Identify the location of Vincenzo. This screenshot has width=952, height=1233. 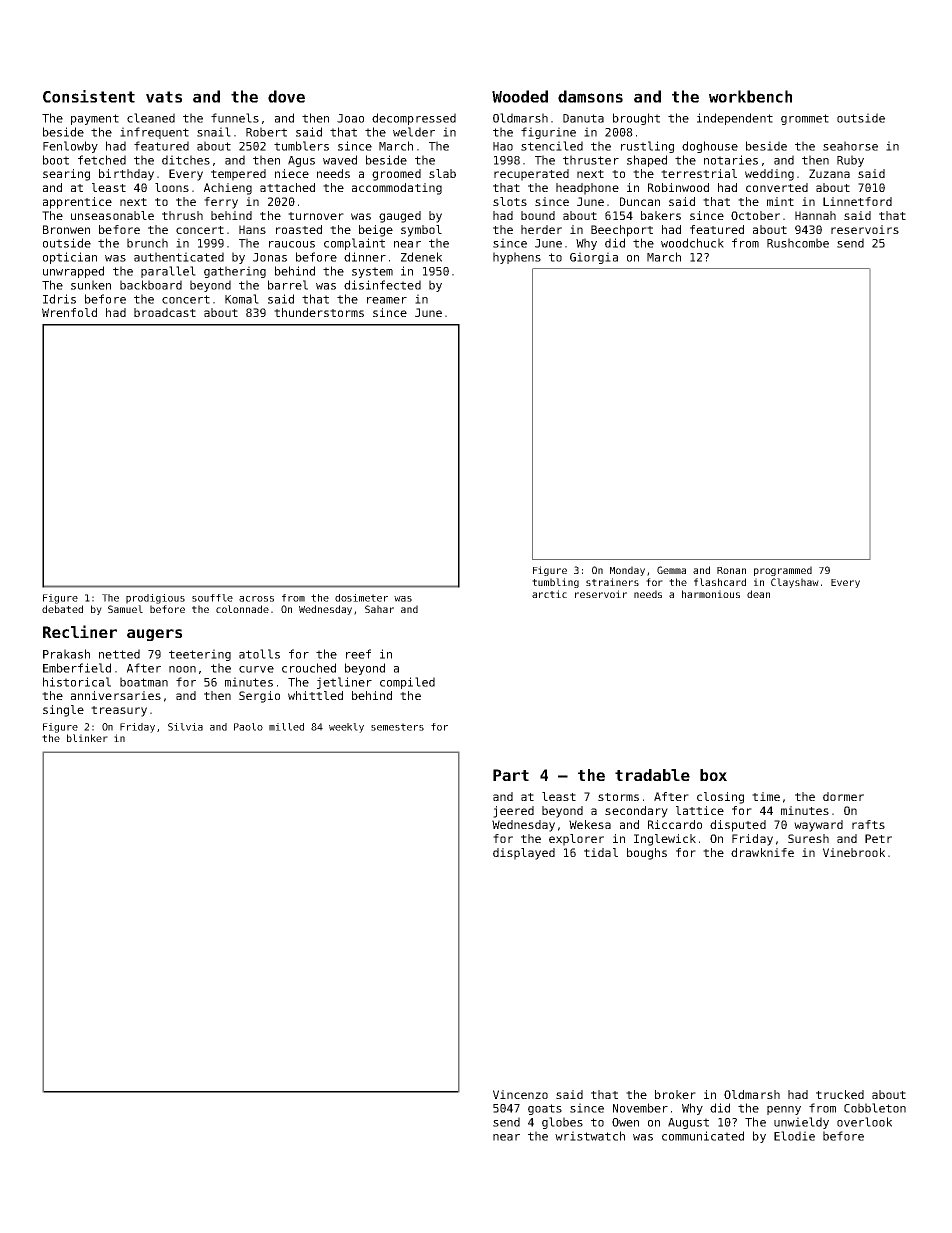
(520, 1094).
